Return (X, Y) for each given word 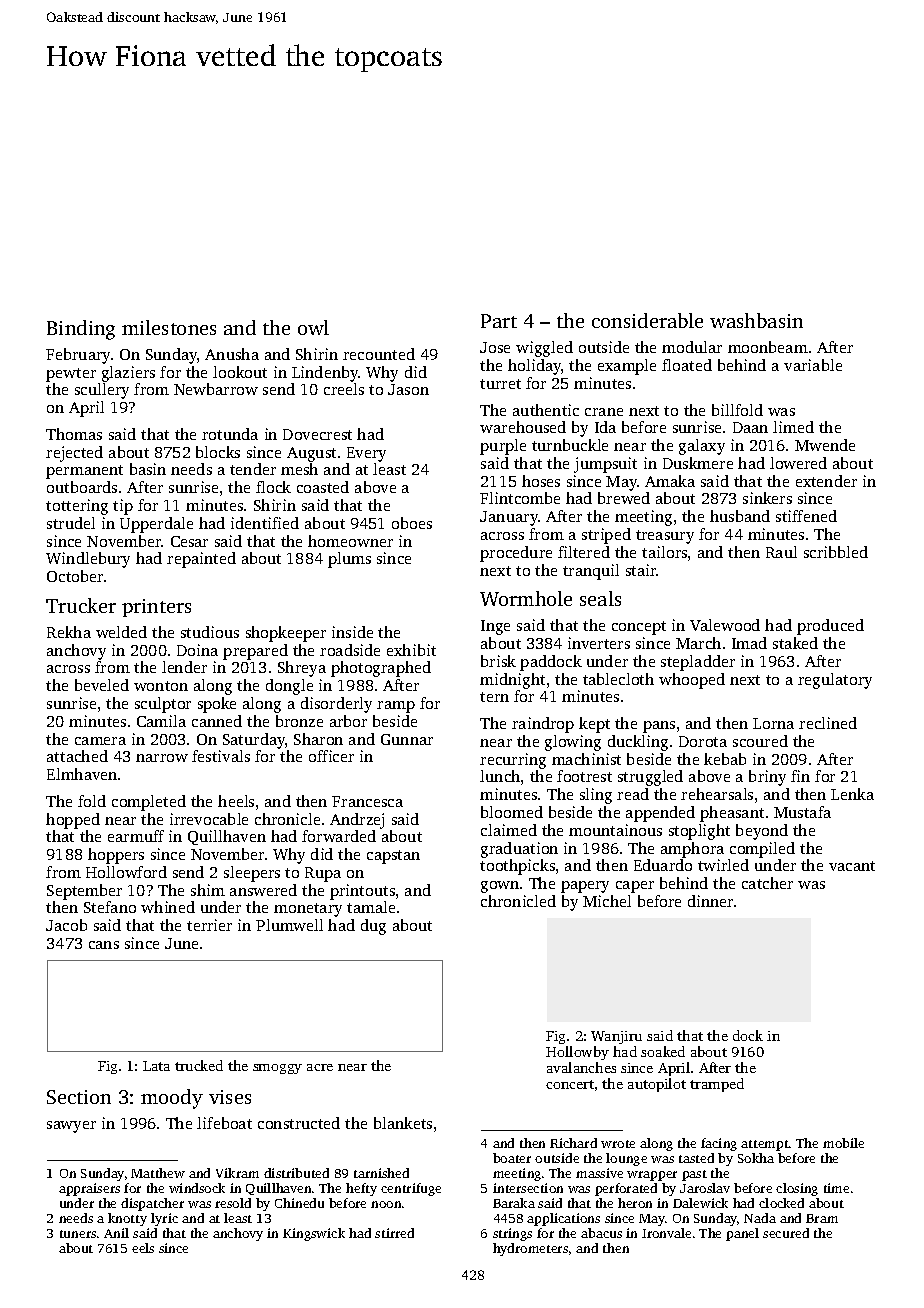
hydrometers (530, 1249)
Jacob (66, 925)
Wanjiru (616, 1037)
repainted (201, 560)
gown (500, 887)
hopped (73, 821)
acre (320, 1067)
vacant (852, 866)
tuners (78, 1234)
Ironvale (666, 1233)
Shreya (302, 669)
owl (313, 327)
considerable (647, 320)
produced (830, 627)
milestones (169, 327)
